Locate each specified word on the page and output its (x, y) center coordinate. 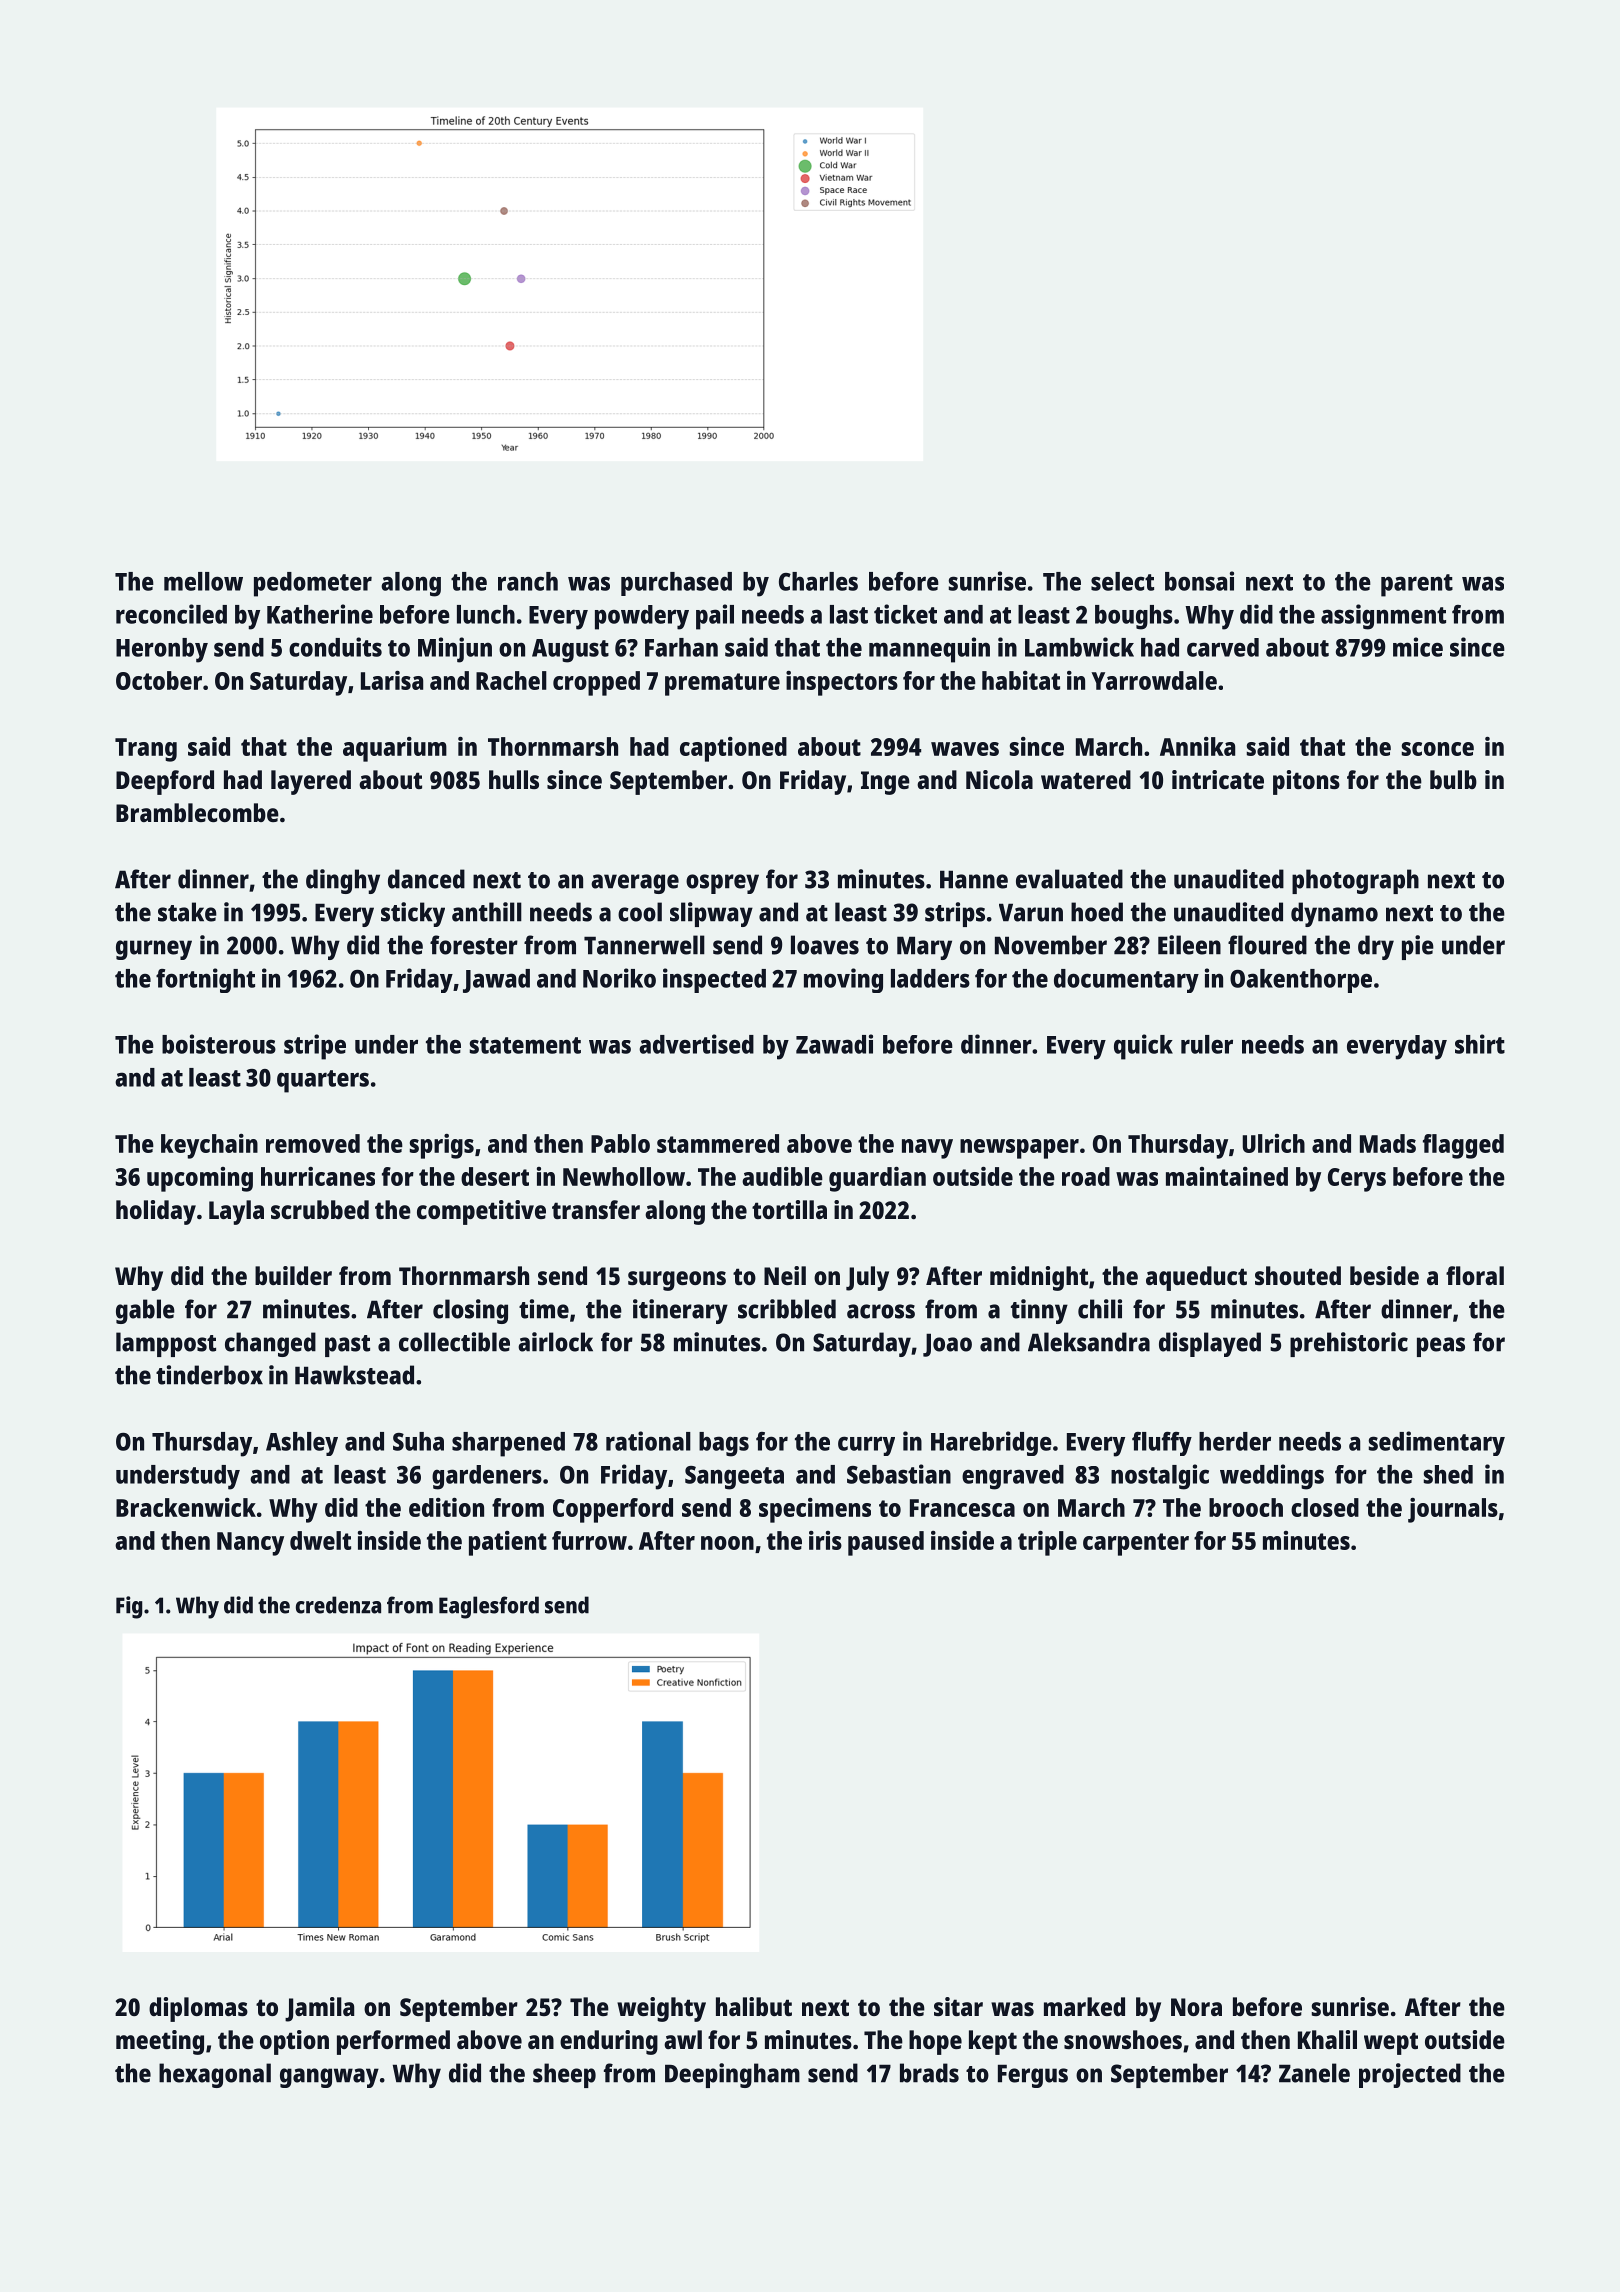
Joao (947, 1345)
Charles (818, 581)
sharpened (508, 1444)
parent (1417, 585)
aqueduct (1196, 1278)
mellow (203, 581)
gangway (329, 2078)
